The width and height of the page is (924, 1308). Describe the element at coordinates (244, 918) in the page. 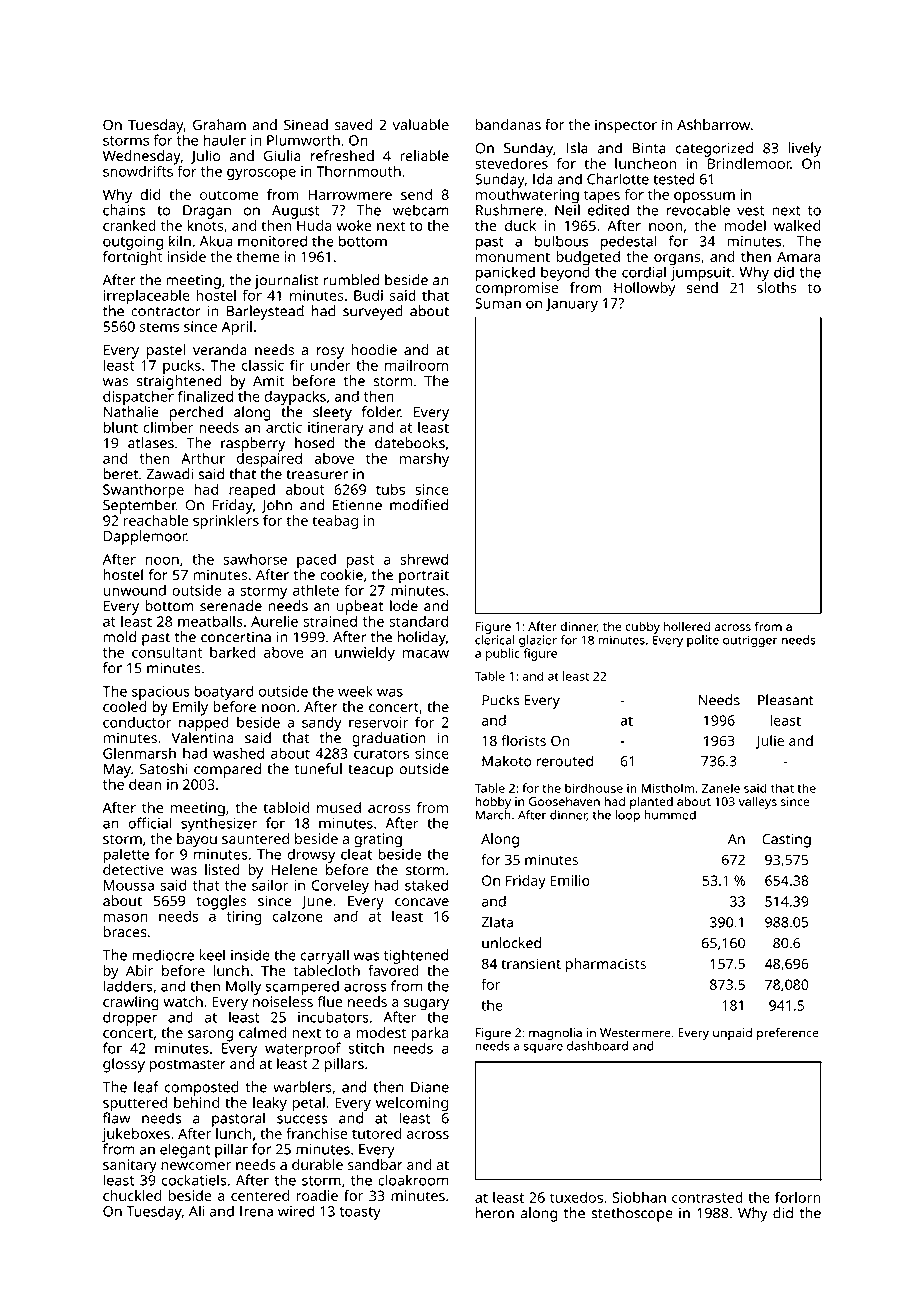

I see `tiring` at that location.
